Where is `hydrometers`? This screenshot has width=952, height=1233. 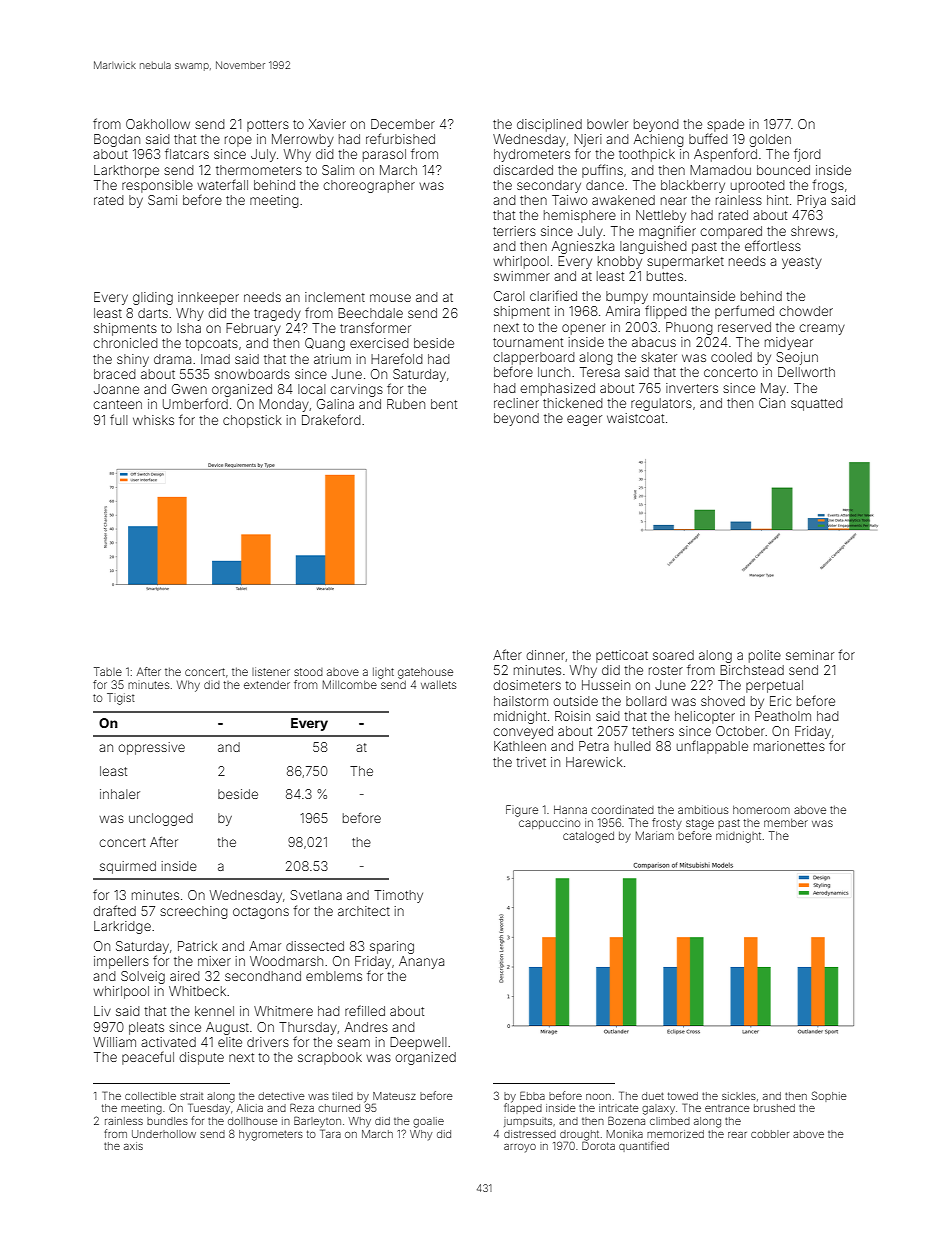
hydrometers is located at coordinates (532, 155).
